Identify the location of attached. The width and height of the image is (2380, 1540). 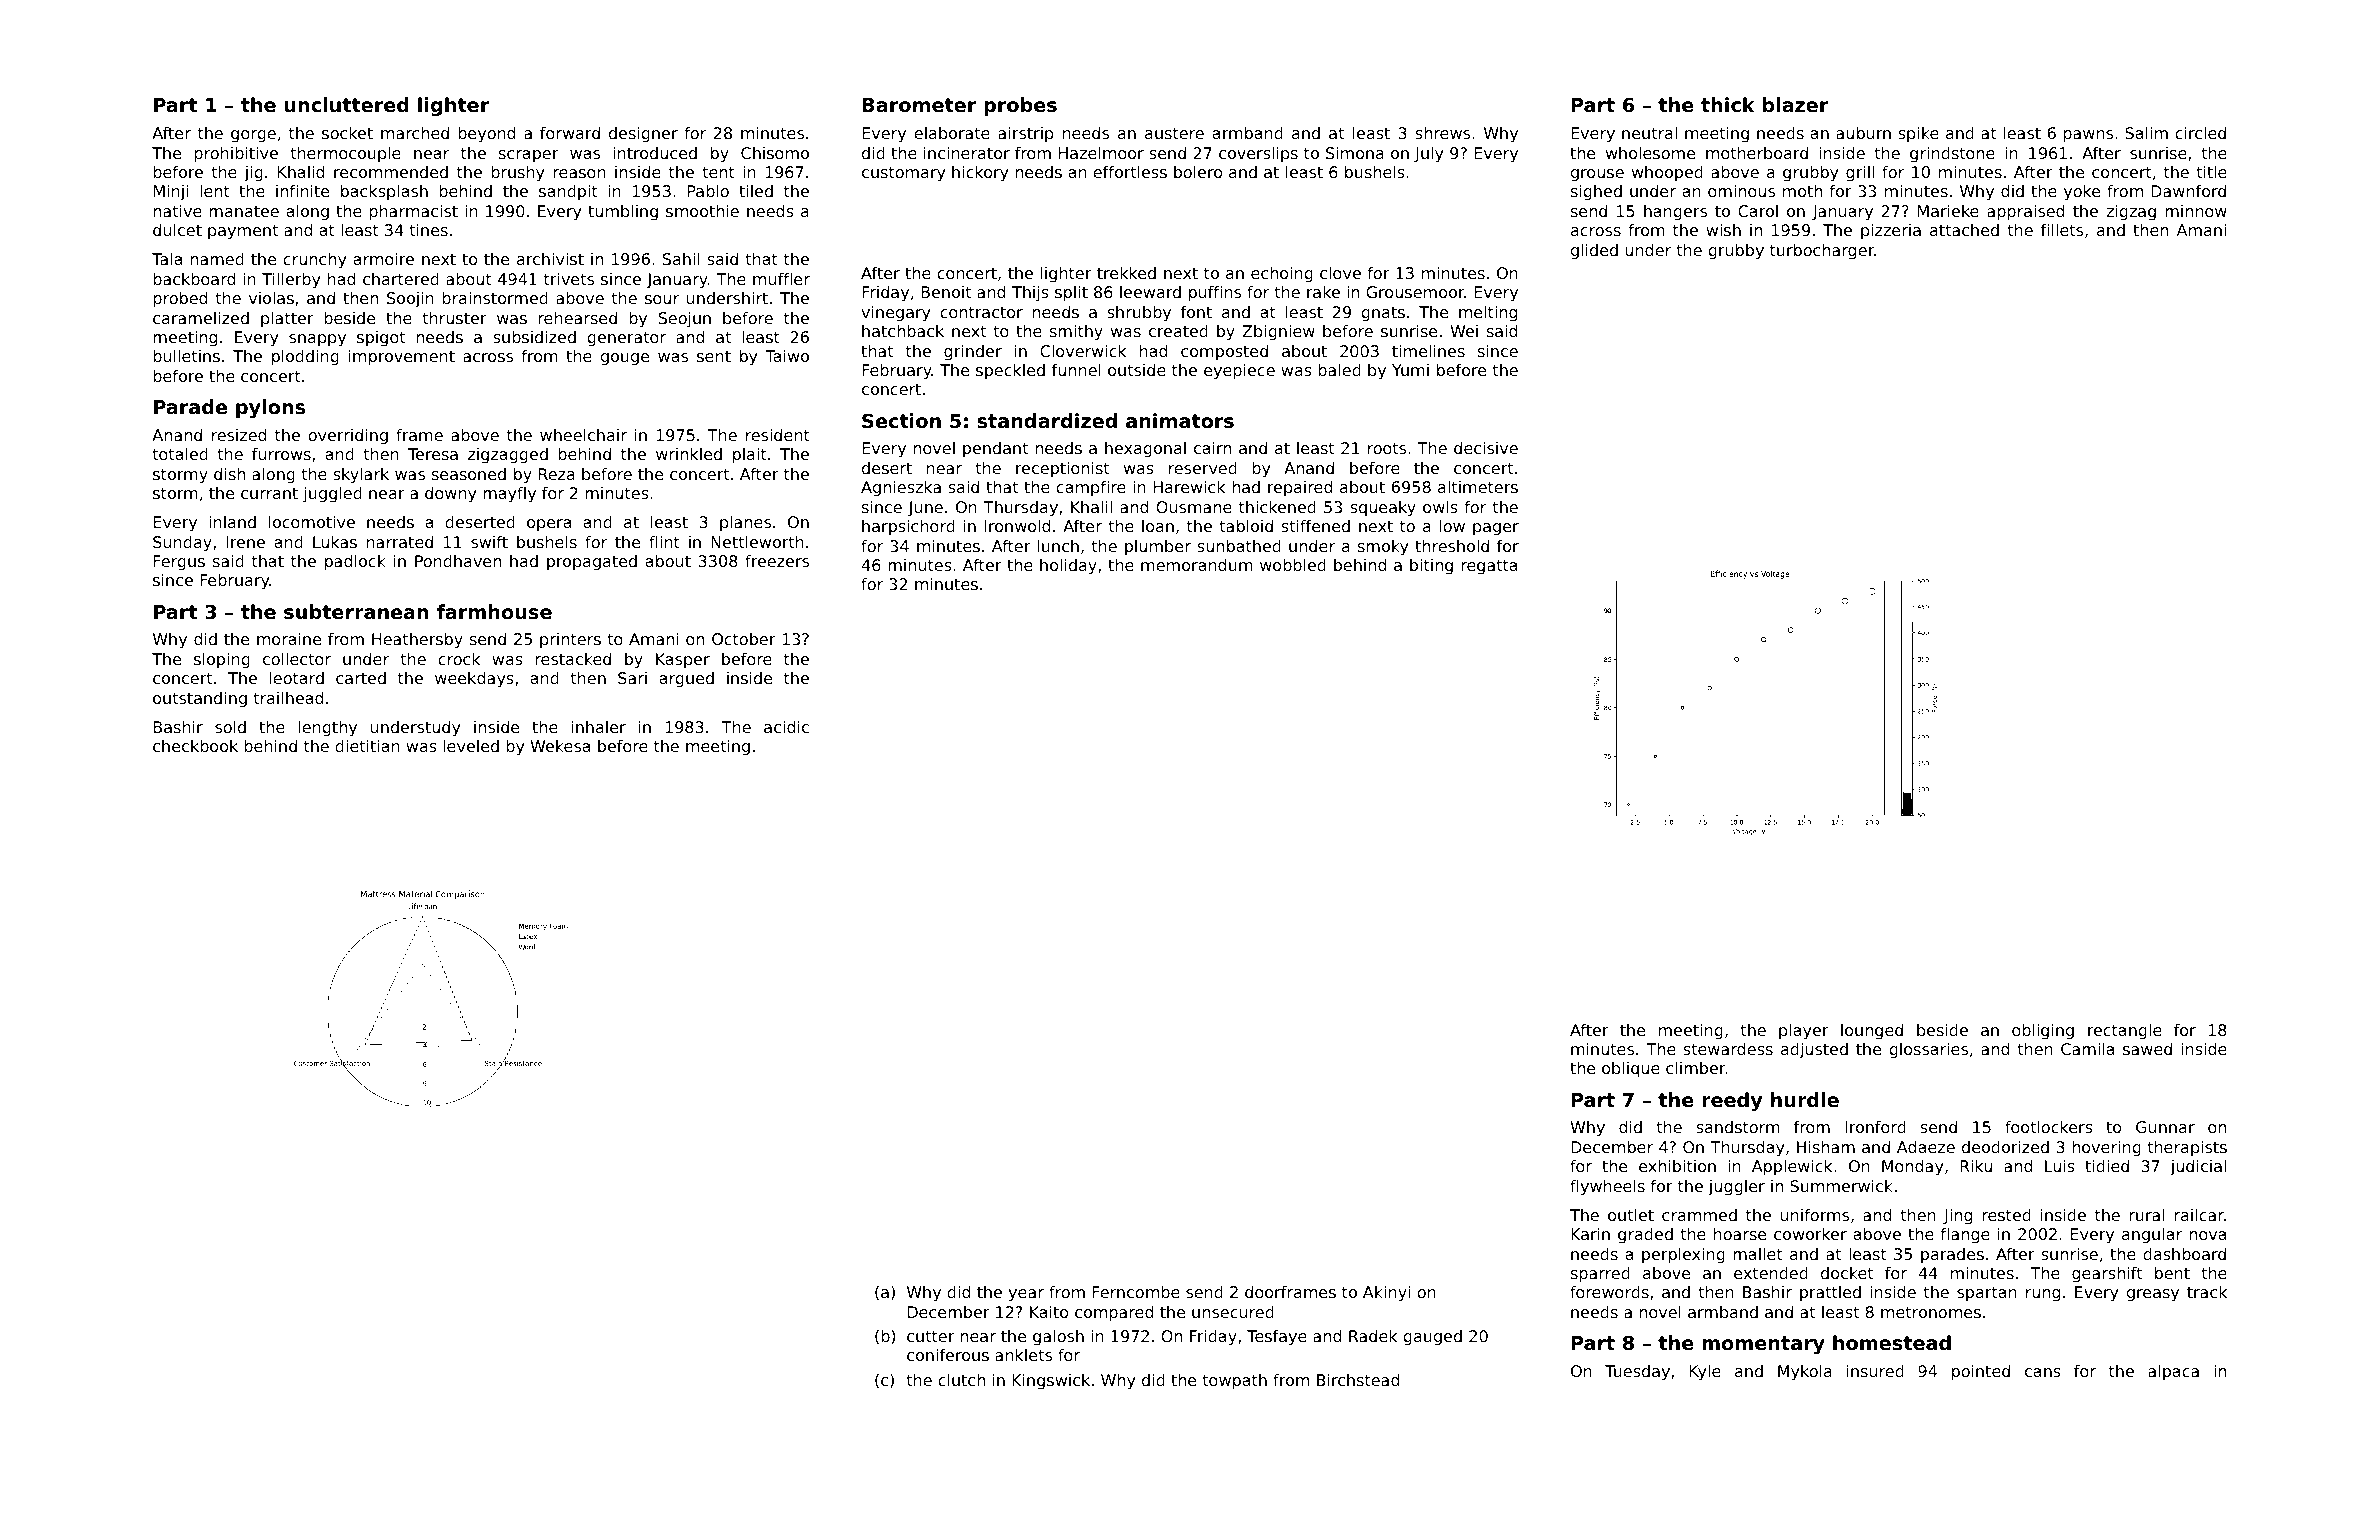
(1964, 230).
